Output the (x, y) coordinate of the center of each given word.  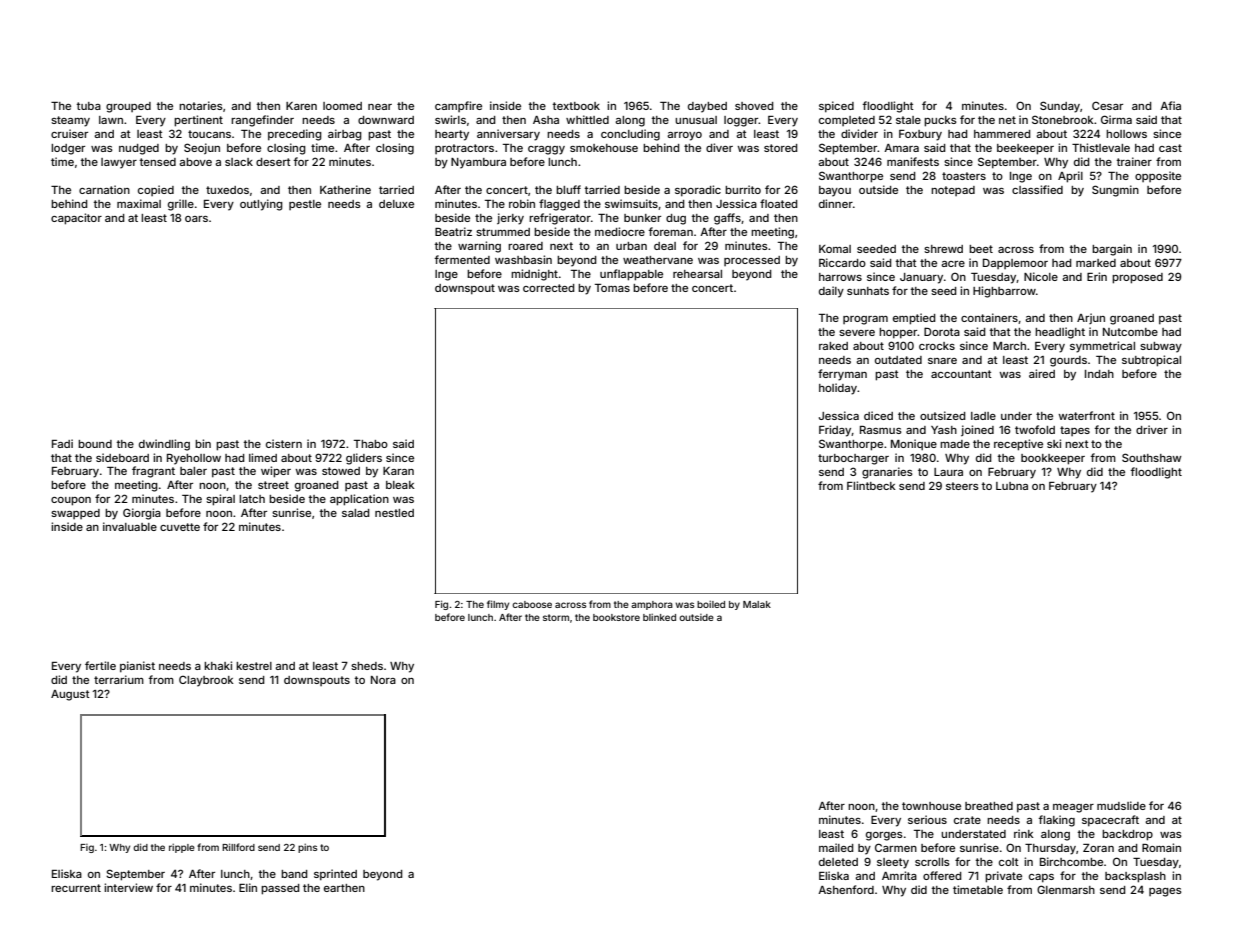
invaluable (130, 526)
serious (927, 819)
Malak (757, 604)
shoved (754, 106)
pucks (940, 121)
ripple (182, 848)
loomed (342, 106)
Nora (383, 680)
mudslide (1121, 805)
